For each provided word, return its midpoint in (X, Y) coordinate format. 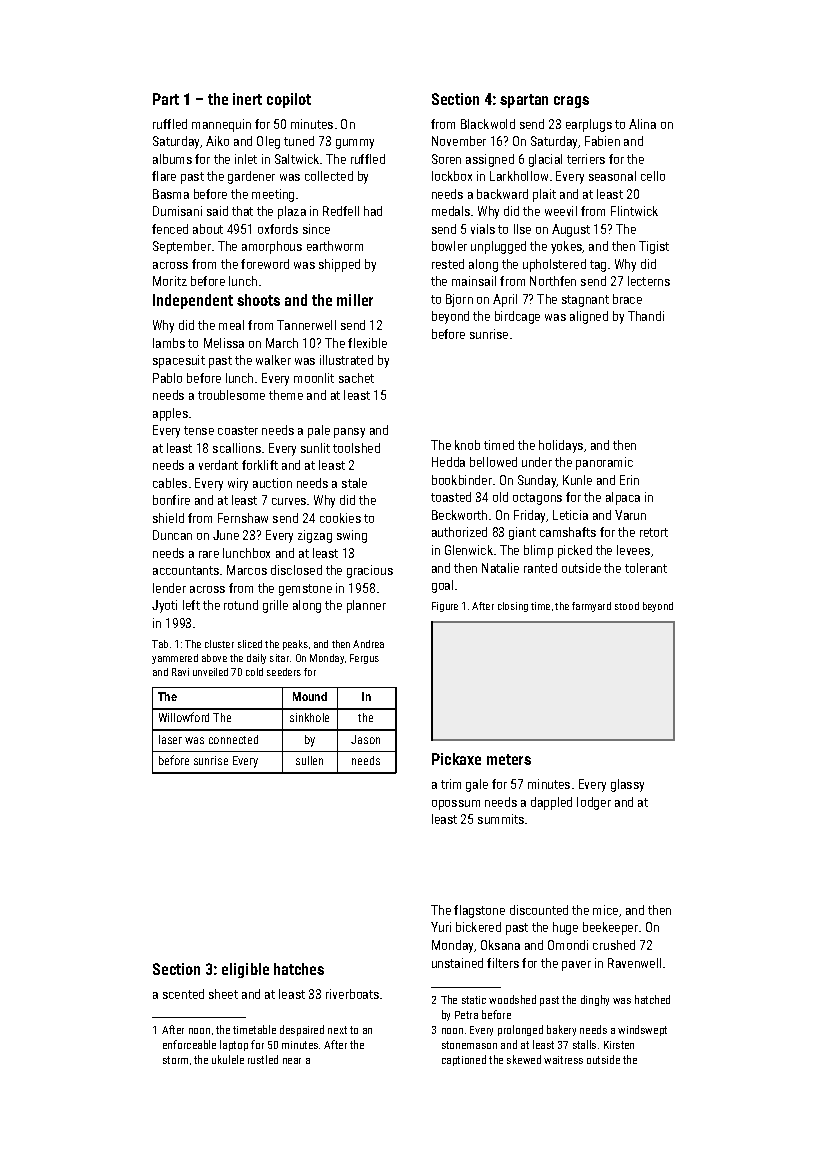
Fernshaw (243, 518)
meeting (273, 195)
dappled (551, 803)
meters (509, 759)
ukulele (228, 1059)
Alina (642, 124)
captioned (464, 1060)
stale (354, 483)
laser (170, 739)
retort (654, 532)
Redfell (341, 211)
